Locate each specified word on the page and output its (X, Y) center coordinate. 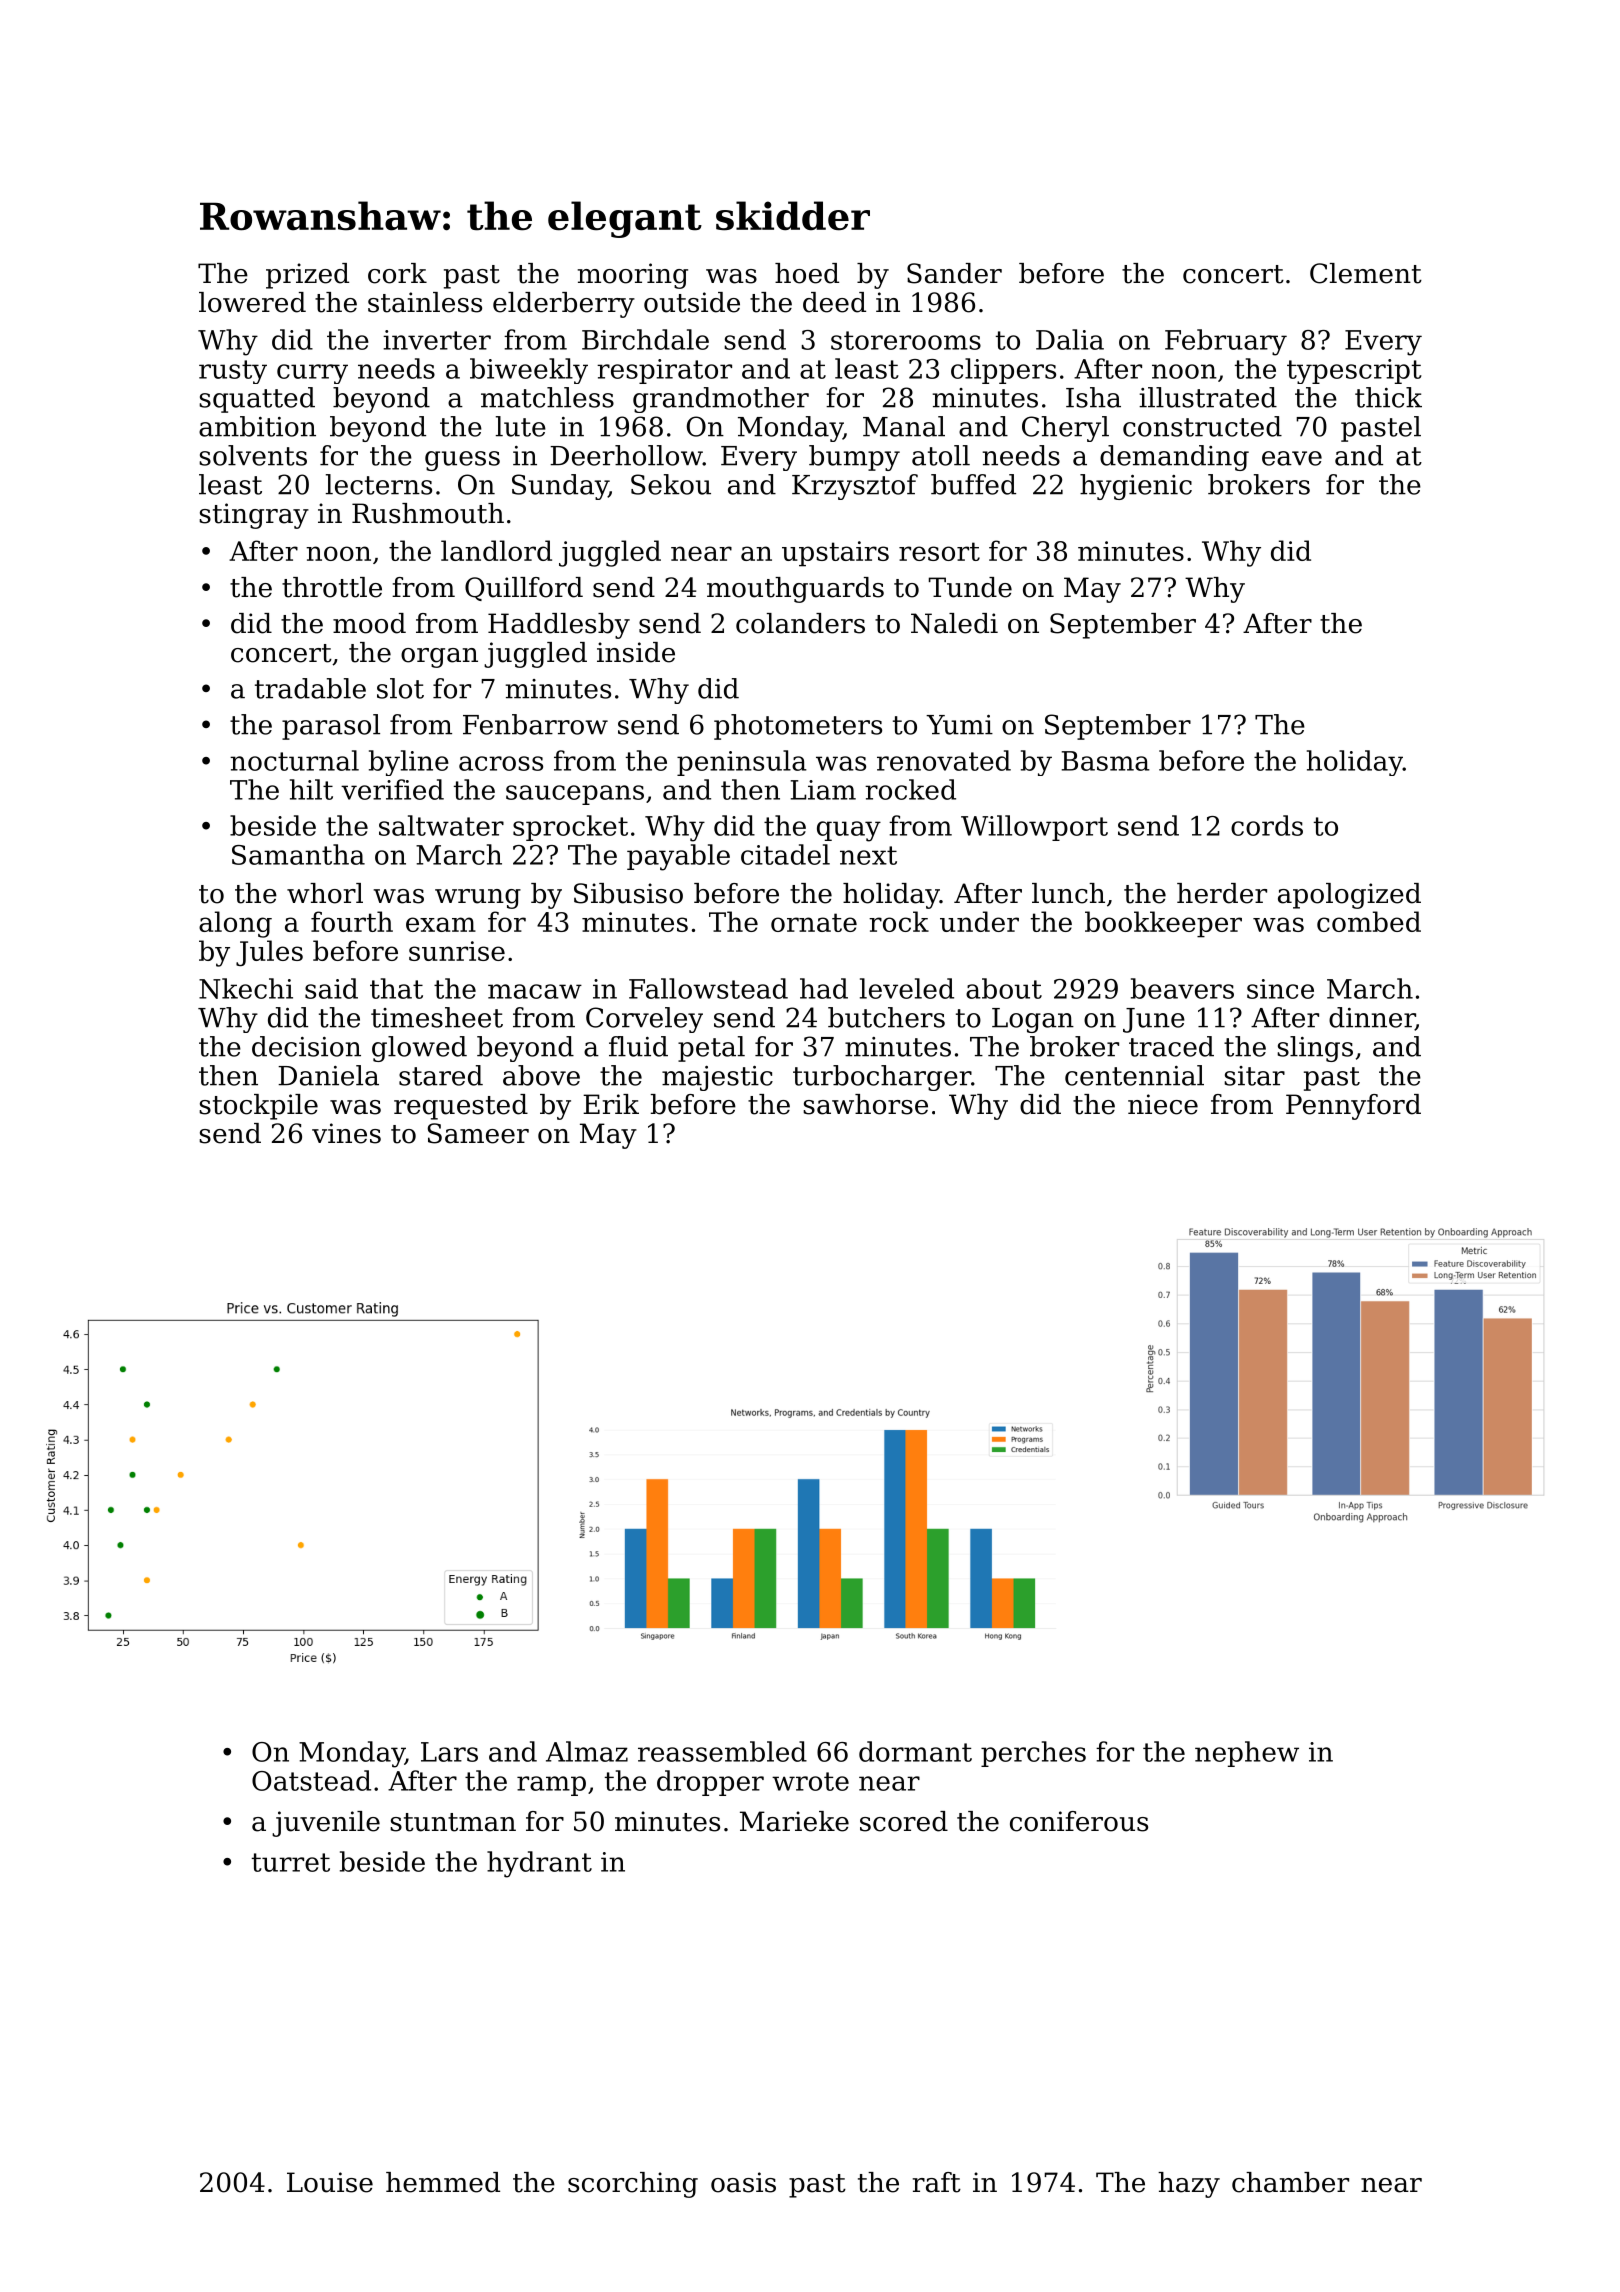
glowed (419, 1049)
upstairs (835, 554)
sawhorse (865, 1104)
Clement (1366, 273)
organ (439, 658)
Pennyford (1353, 1107)
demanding (1174, 458)
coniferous (1079, 1821)
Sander (954, 273)
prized (307, 276)
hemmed (443, 2182)
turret (291, 1862)
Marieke (794, 1821)
